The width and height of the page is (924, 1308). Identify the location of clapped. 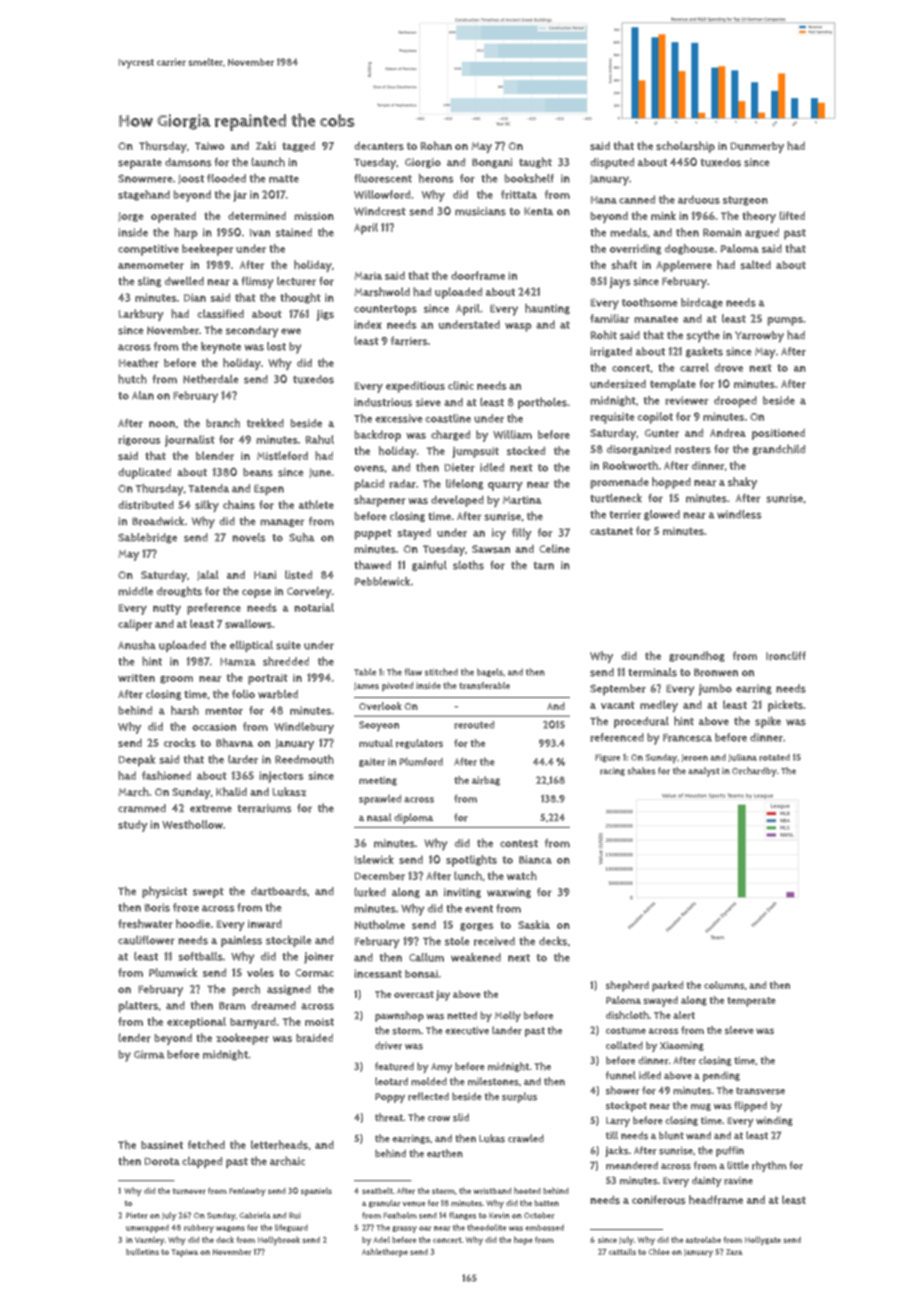
(202, 1162).
